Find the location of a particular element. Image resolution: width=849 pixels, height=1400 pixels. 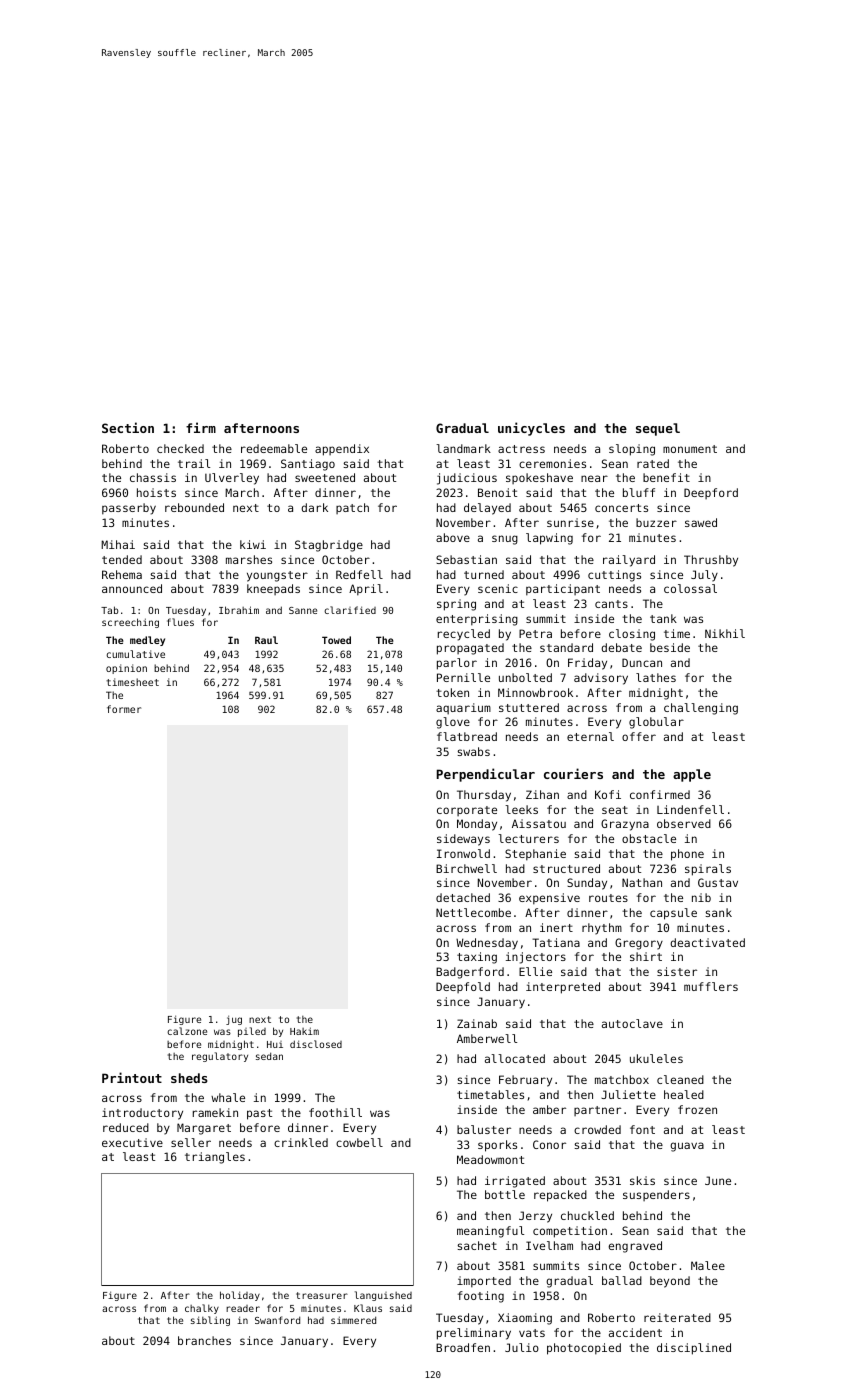

above is located at coordinates (453, 537).
